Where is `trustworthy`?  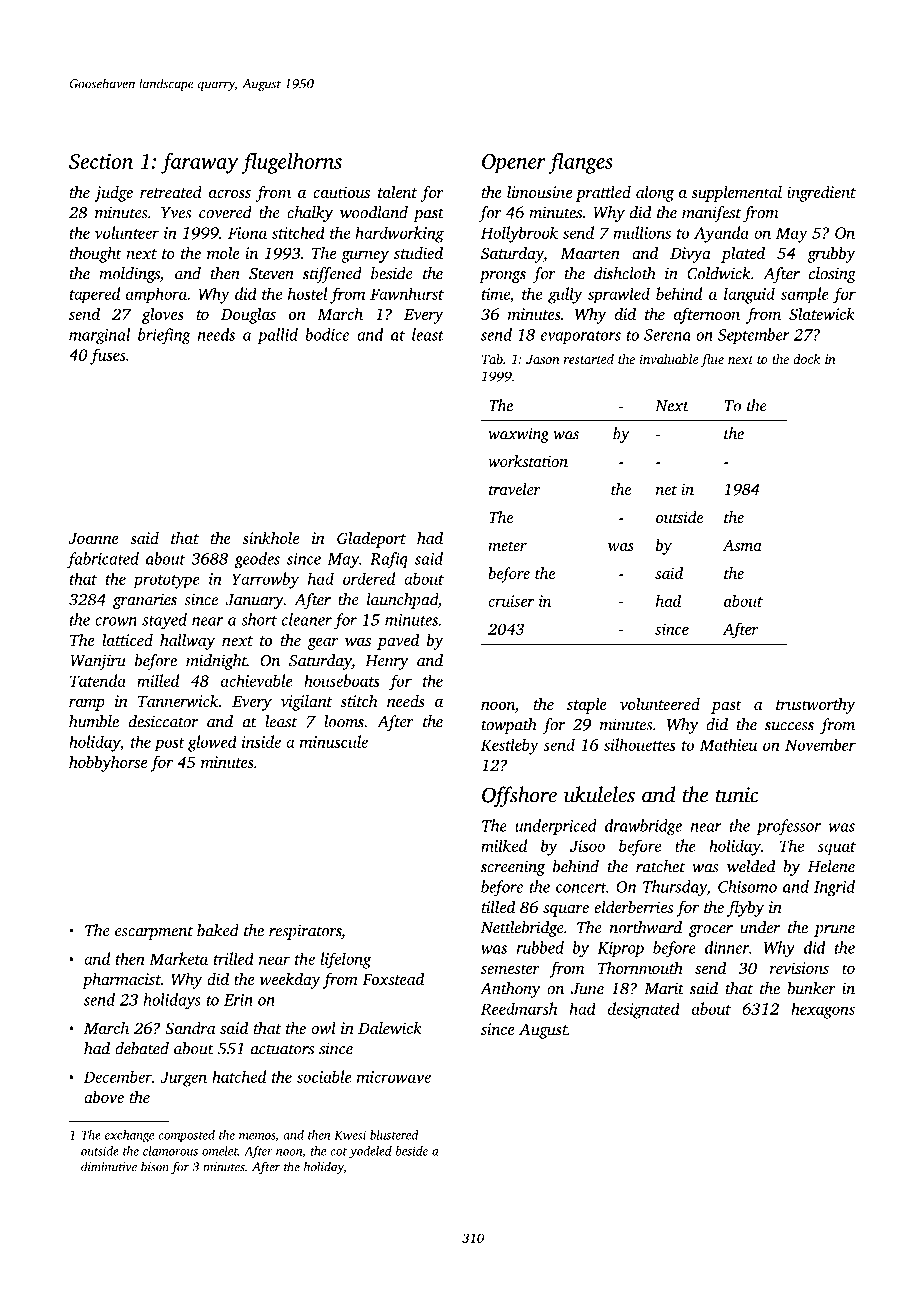
trustworthy is located at coordinates (816, 706).
